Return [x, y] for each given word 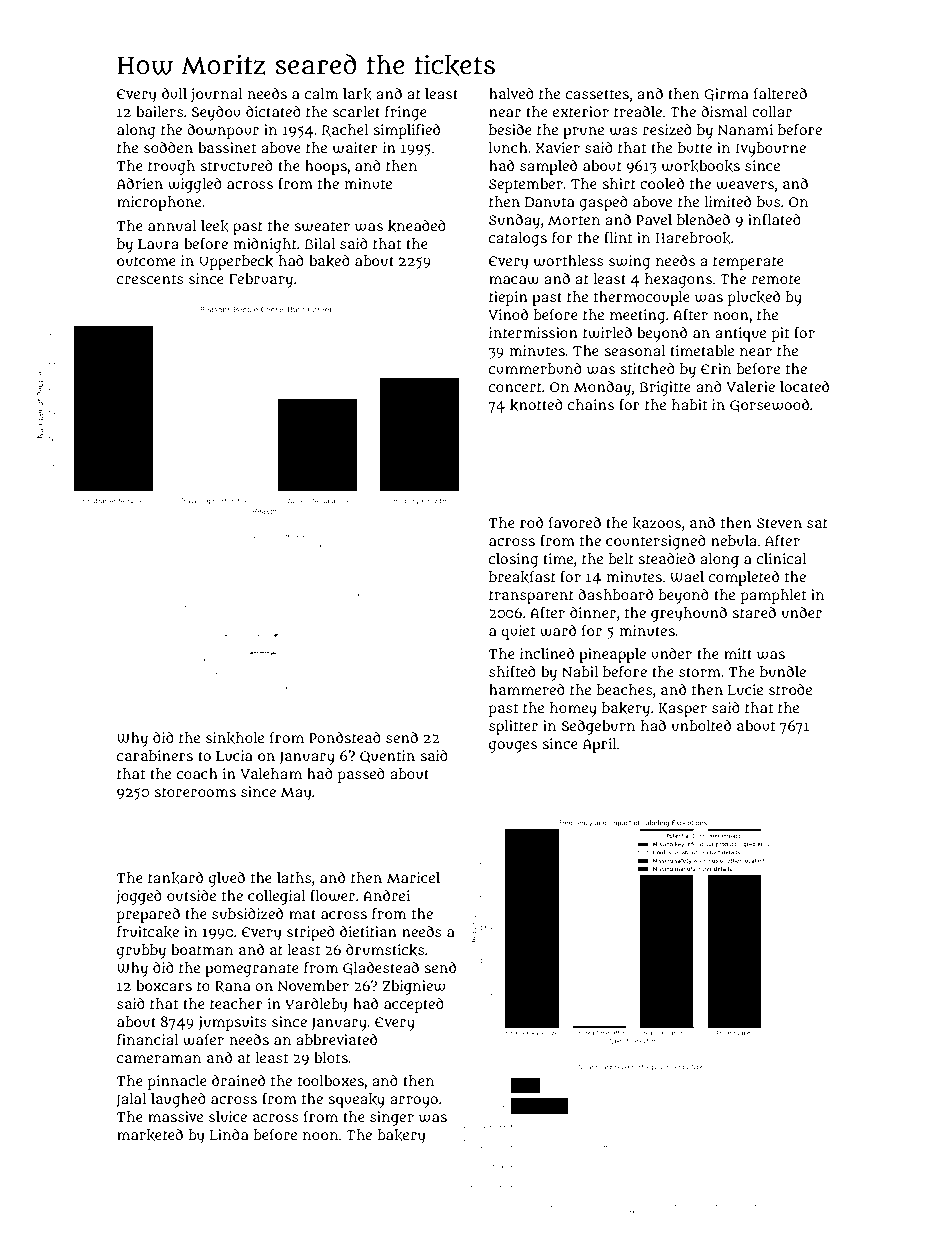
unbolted [701, 725]
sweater [322, 226]
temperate [748, 263]
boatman [202, 949]
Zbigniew [414, 987]
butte [695, 147]
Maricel [413, 877]
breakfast [522, 577]
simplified [406, 131]
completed [744, 578]
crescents [150, 279]
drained [238, 1080]
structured [236, 165]
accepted [414, 1005]
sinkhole [235, 738]
